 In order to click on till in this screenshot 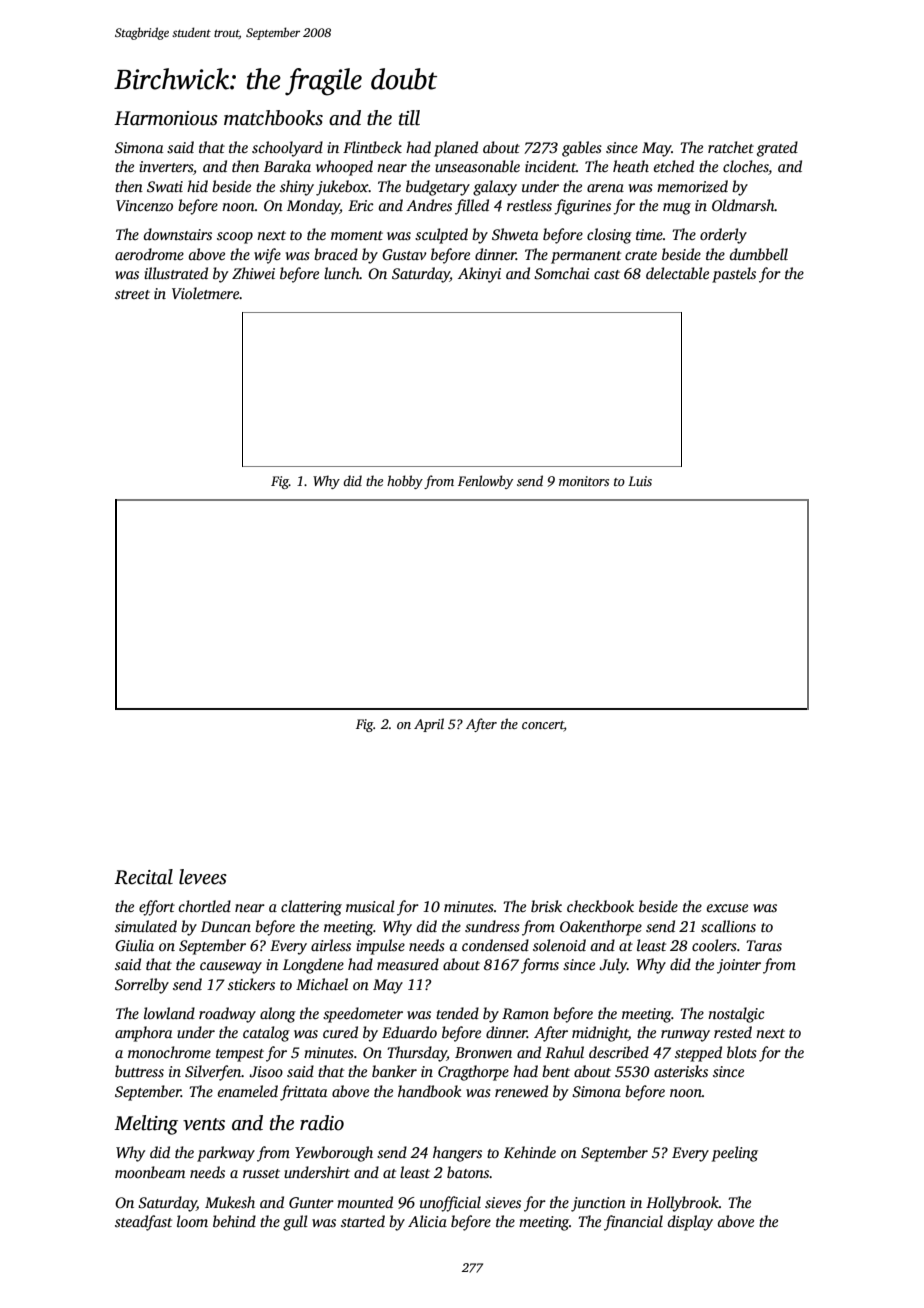, I will do `click(409, 118)`.
